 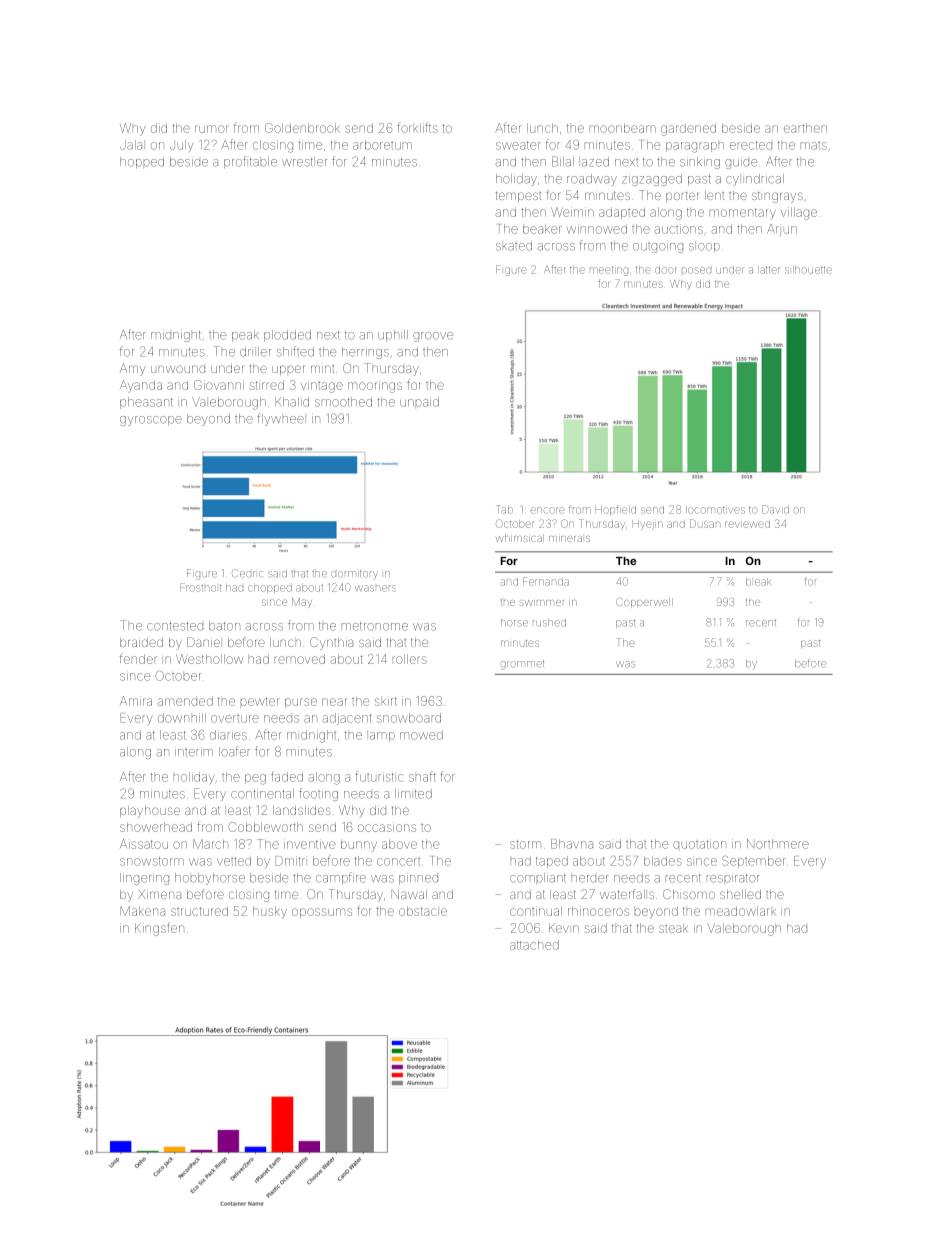 What do you see at coordinates (212, 129) in the document?
I see `rumor` at bounding box center [212, 129].
